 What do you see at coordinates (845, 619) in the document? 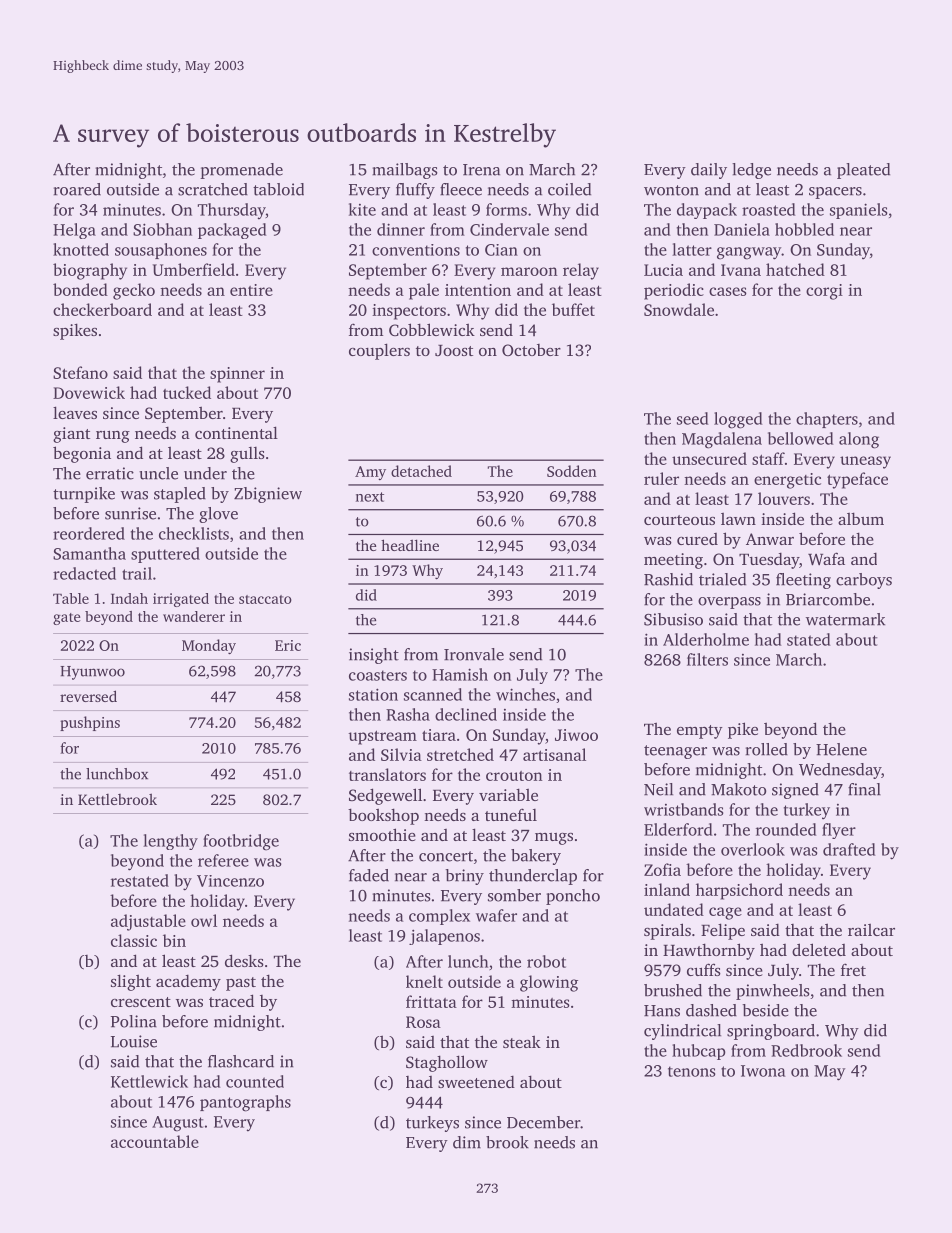
I see `watermark` at bounding box center [845, 619].
